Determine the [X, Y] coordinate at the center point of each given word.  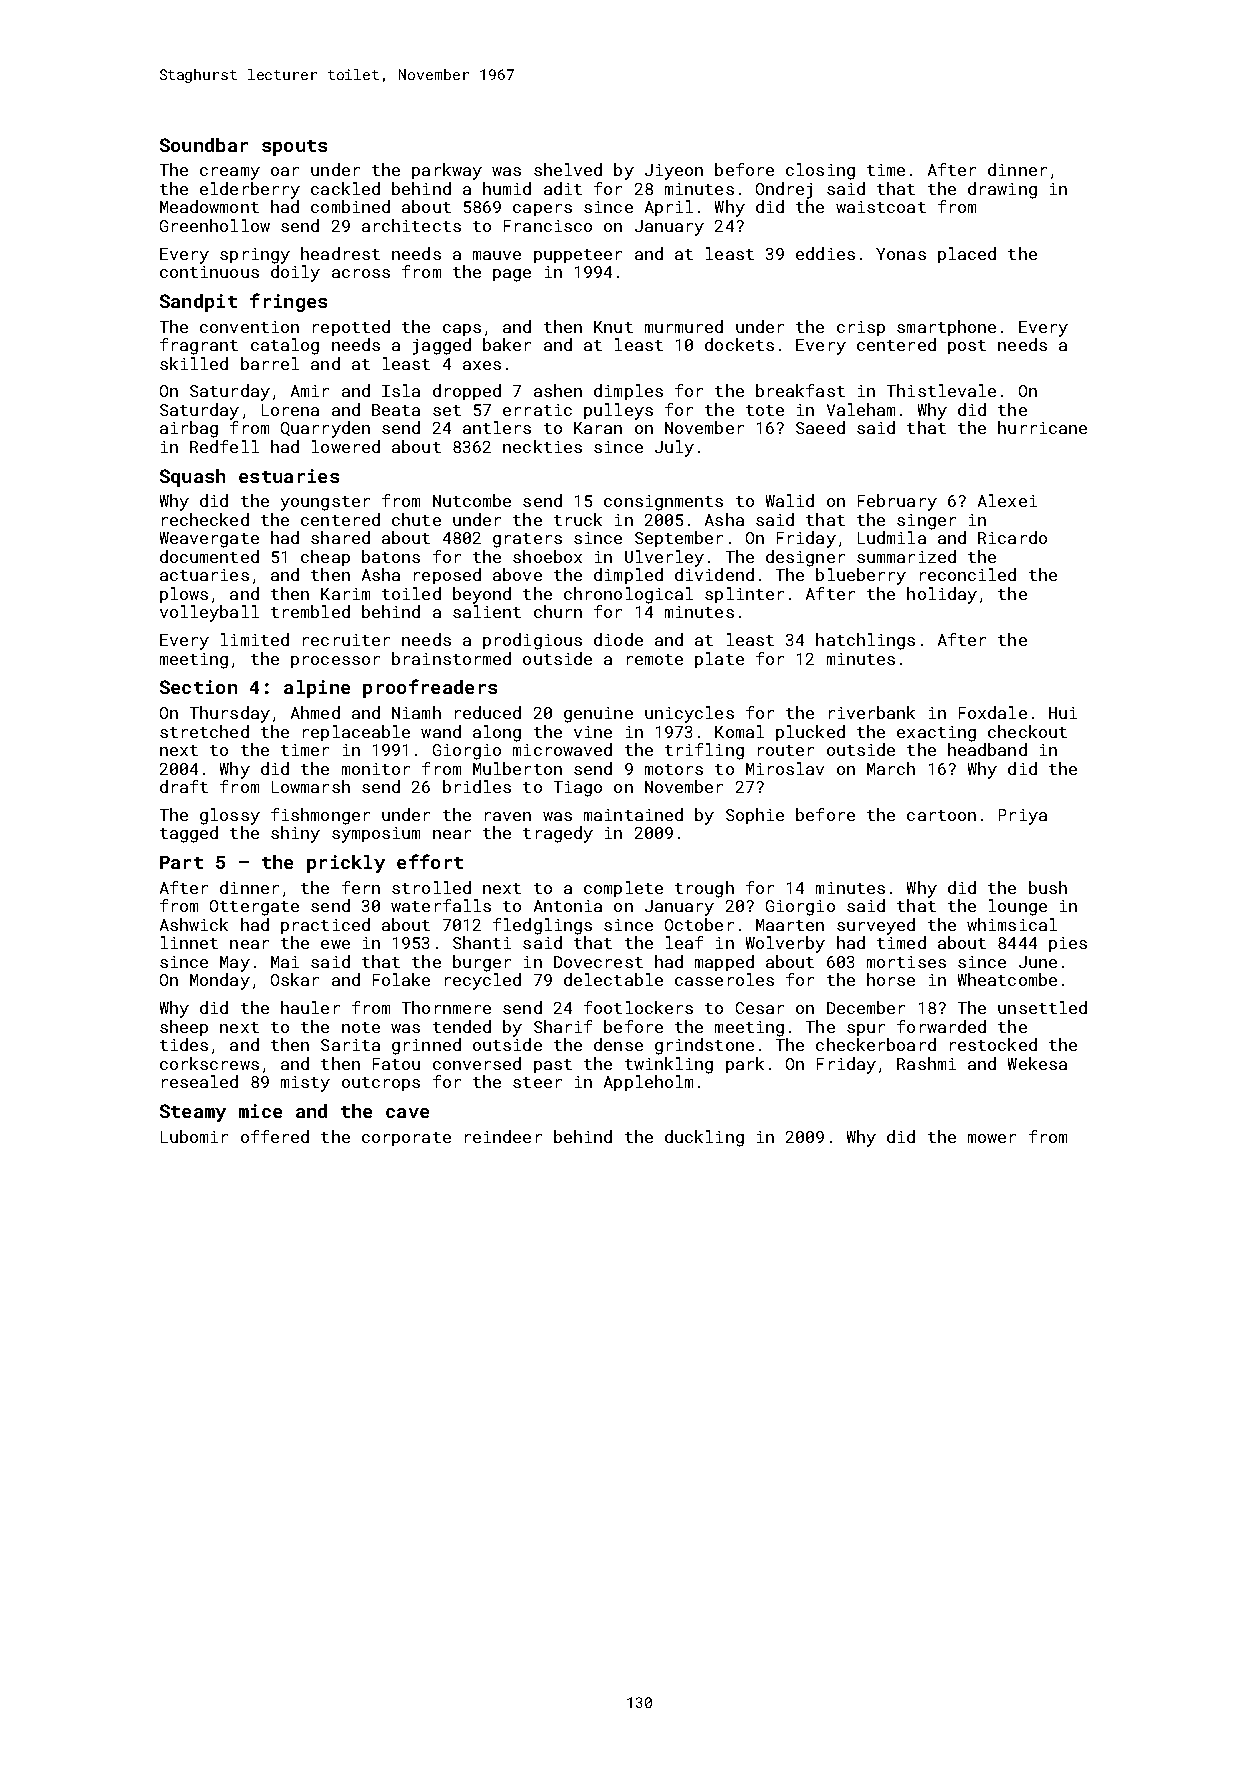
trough [704, 889]
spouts [294, 148]
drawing [1002, 190]
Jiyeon [674, 172]
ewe [335, 944]
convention [249, 327]
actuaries [204, 575]
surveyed [876, 926]
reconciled [968, 574]
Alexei [1007, 500]
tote [765, 410]
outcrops [381, 1084]
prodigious [532, 641]
